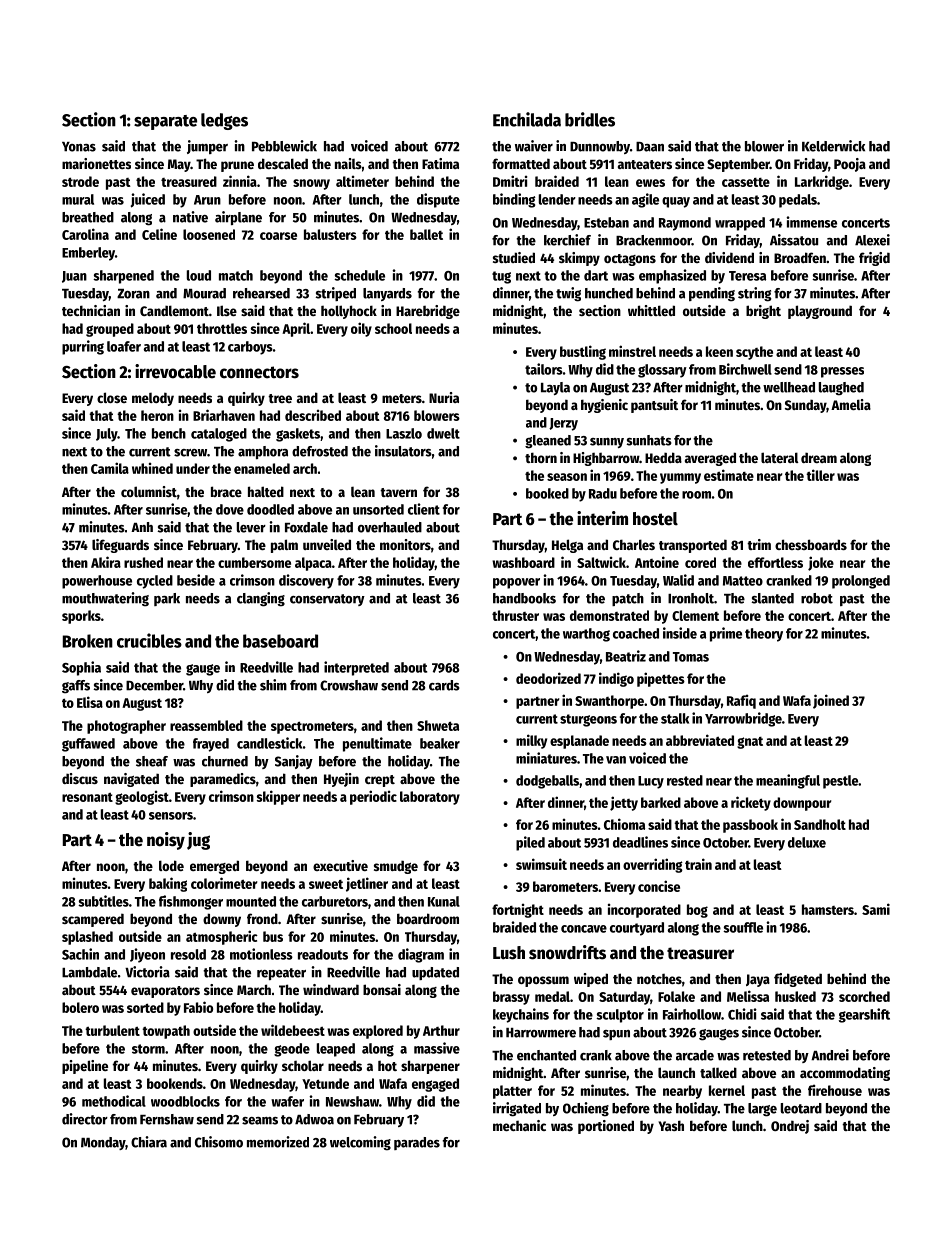 The width and height of the image is (952, 1233). What do you see at coordinates (311, 184) in the image?
I see `snowy` at bounding box center [311, 184].
